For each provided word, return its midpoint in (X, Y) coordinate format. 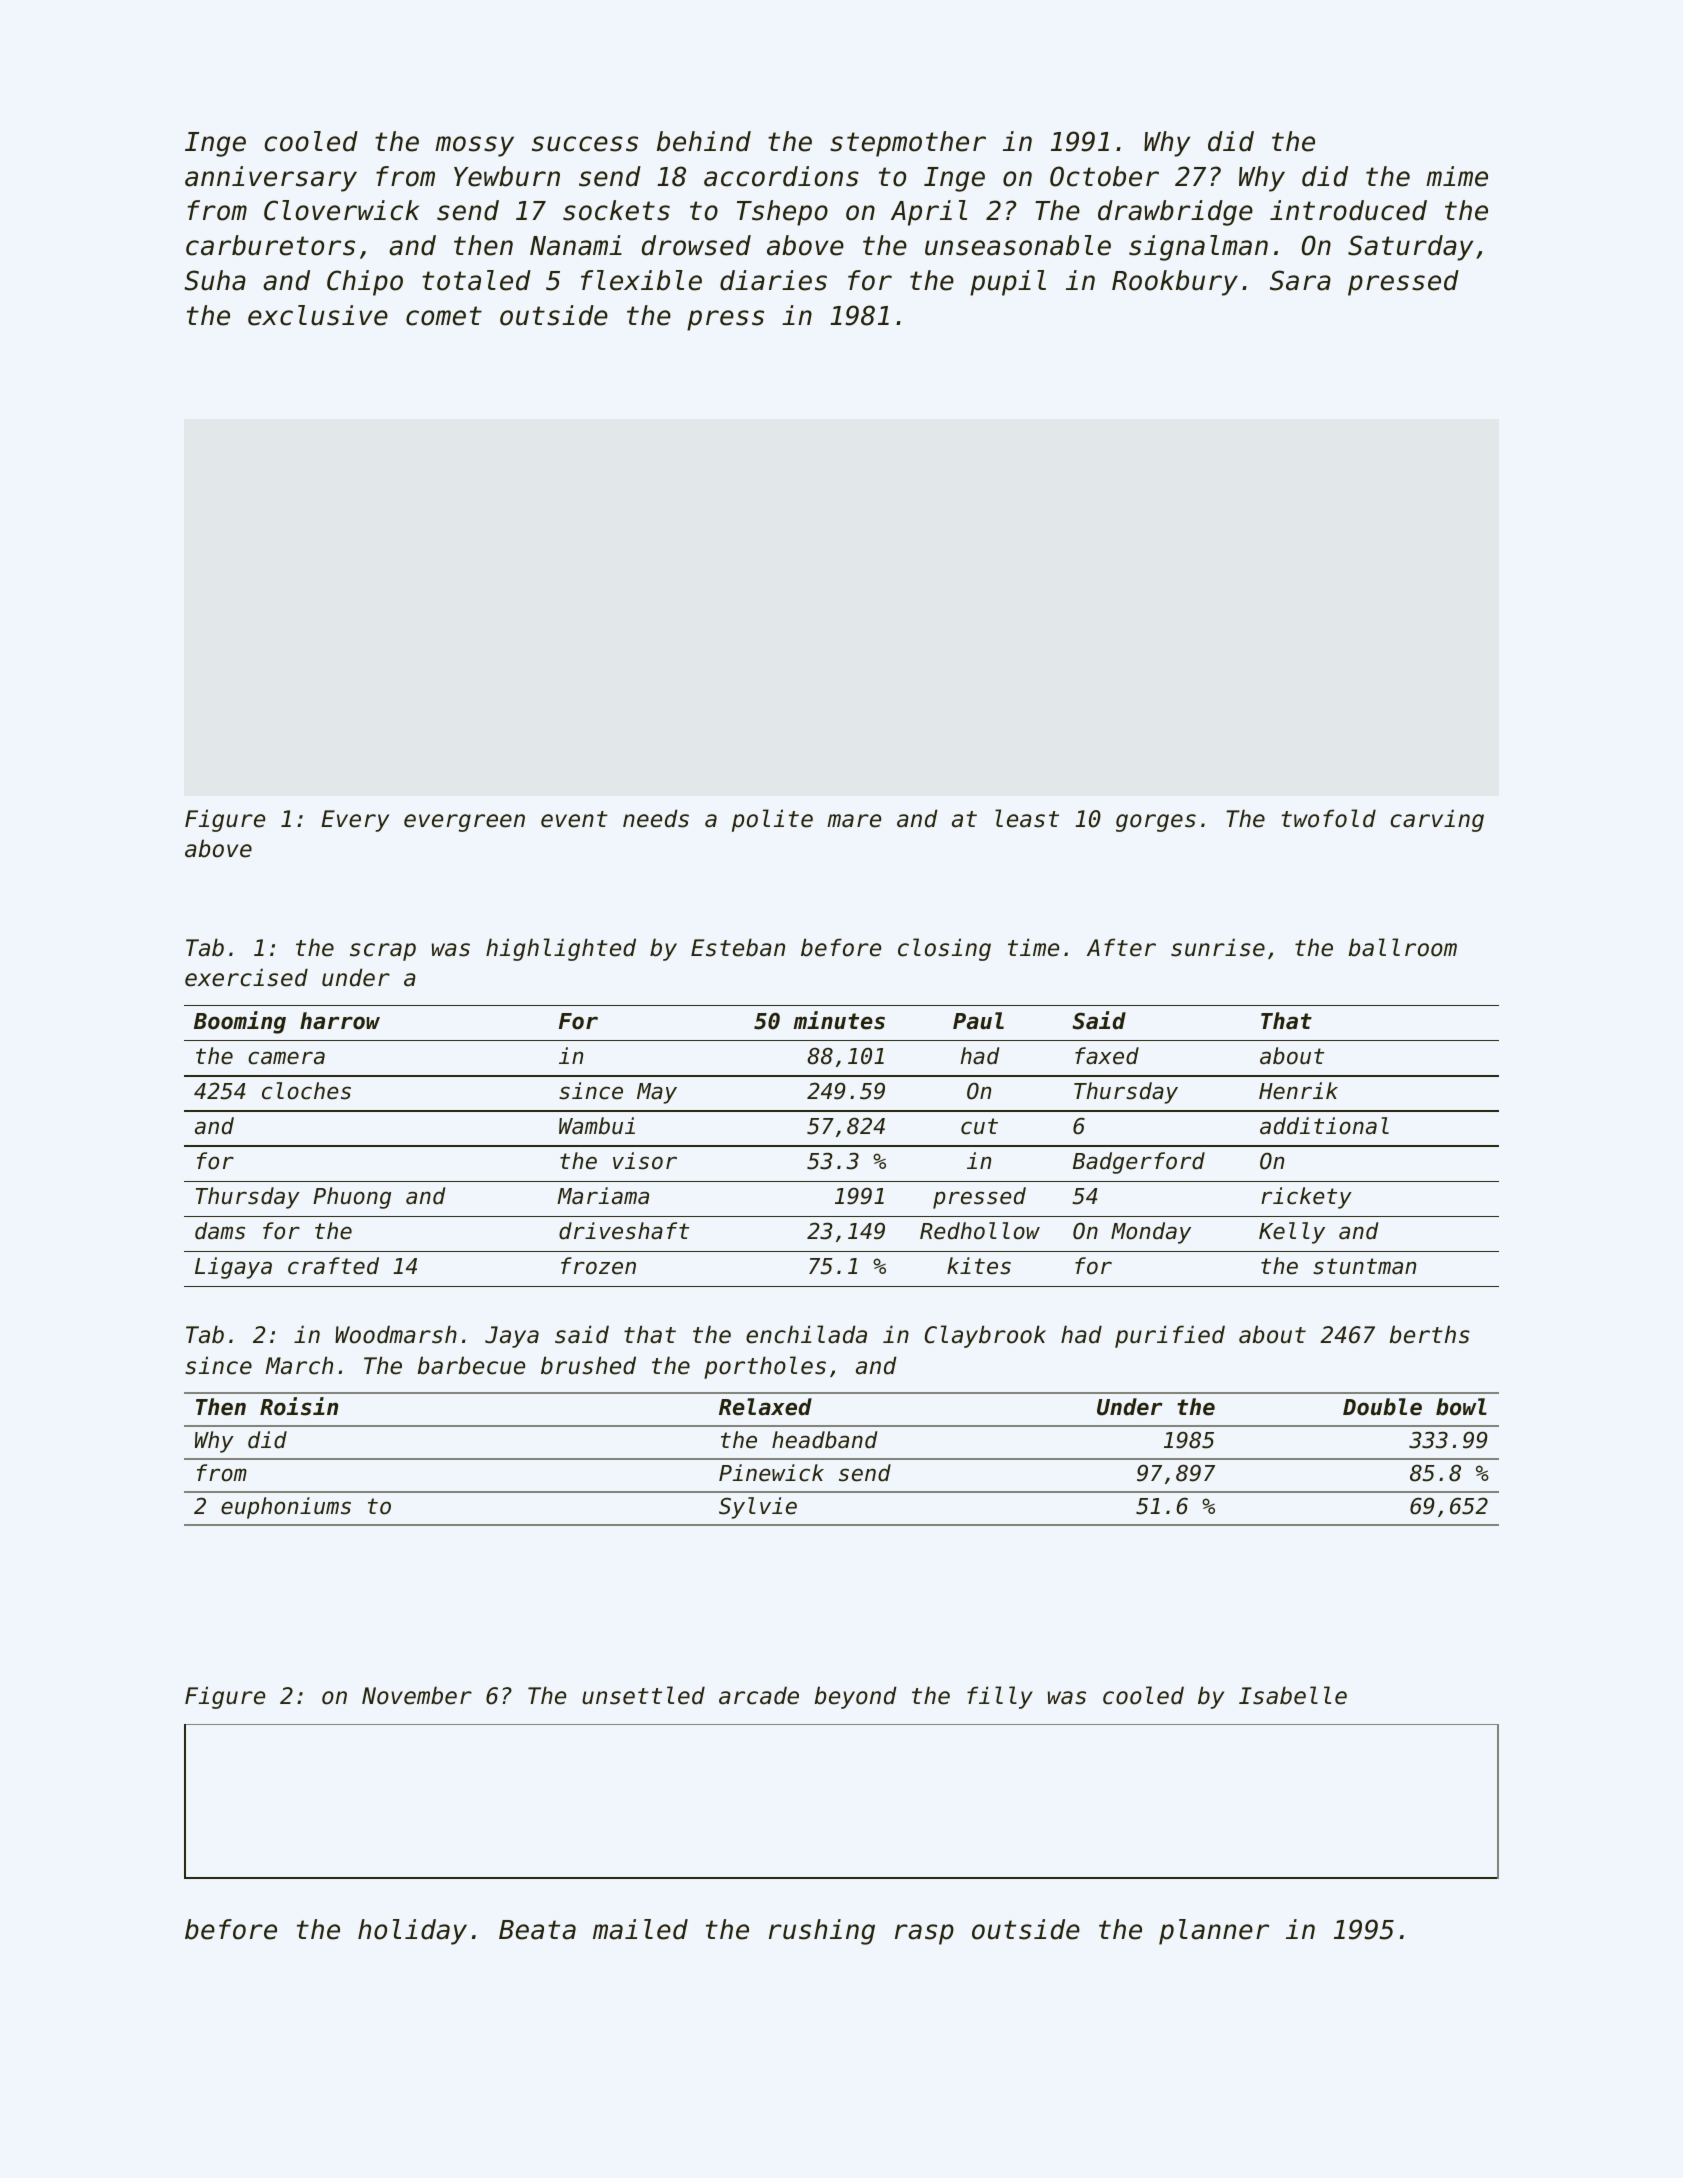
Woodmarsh (396, 1334)
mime (1457, 176)
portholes (765, 1367)
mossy (474, 146)
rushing (822, 1932)
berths (1429, 1334)
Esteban (738, 947)
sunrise (1218, 947)
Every (355, 821)
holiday (412, 1932)
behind (704, 141)
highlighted (561, 949)
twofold (1329, 818)
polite (772, 820)
